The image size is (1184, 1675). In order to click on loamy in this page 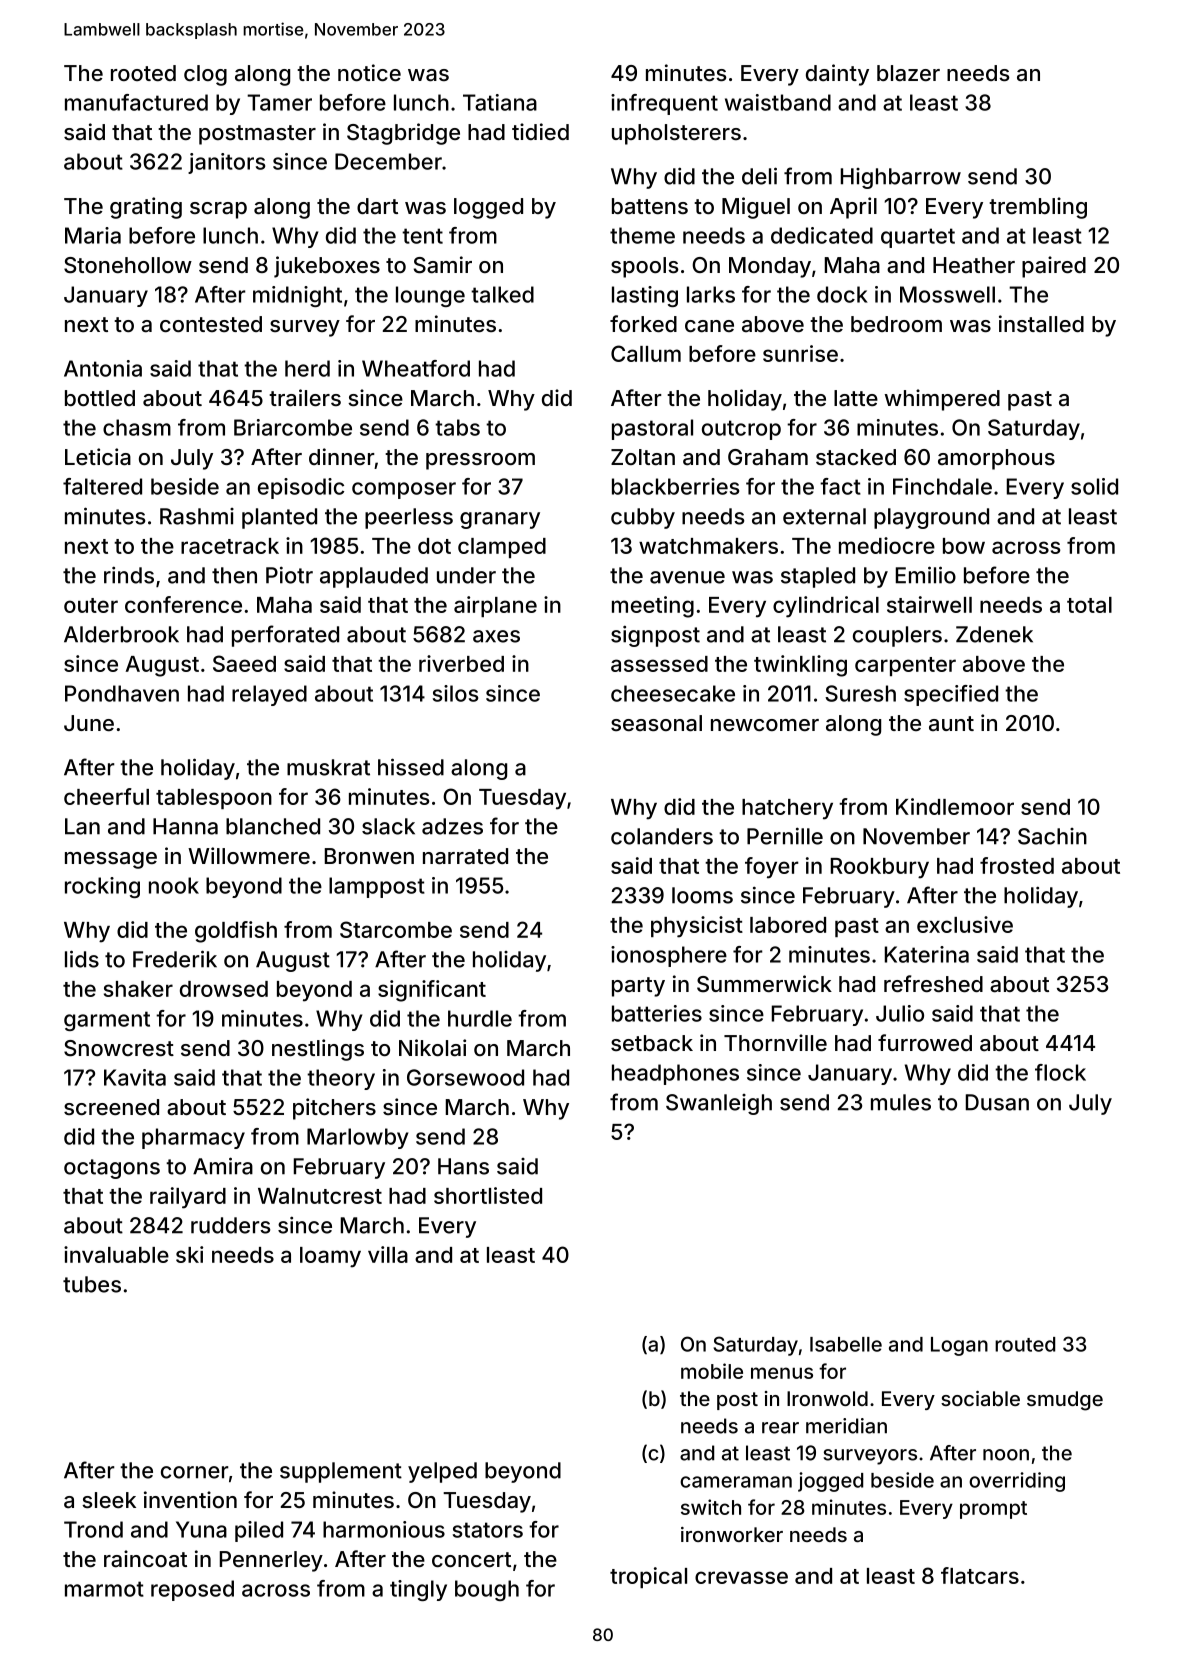, I will do `click(330, 1257)`.
